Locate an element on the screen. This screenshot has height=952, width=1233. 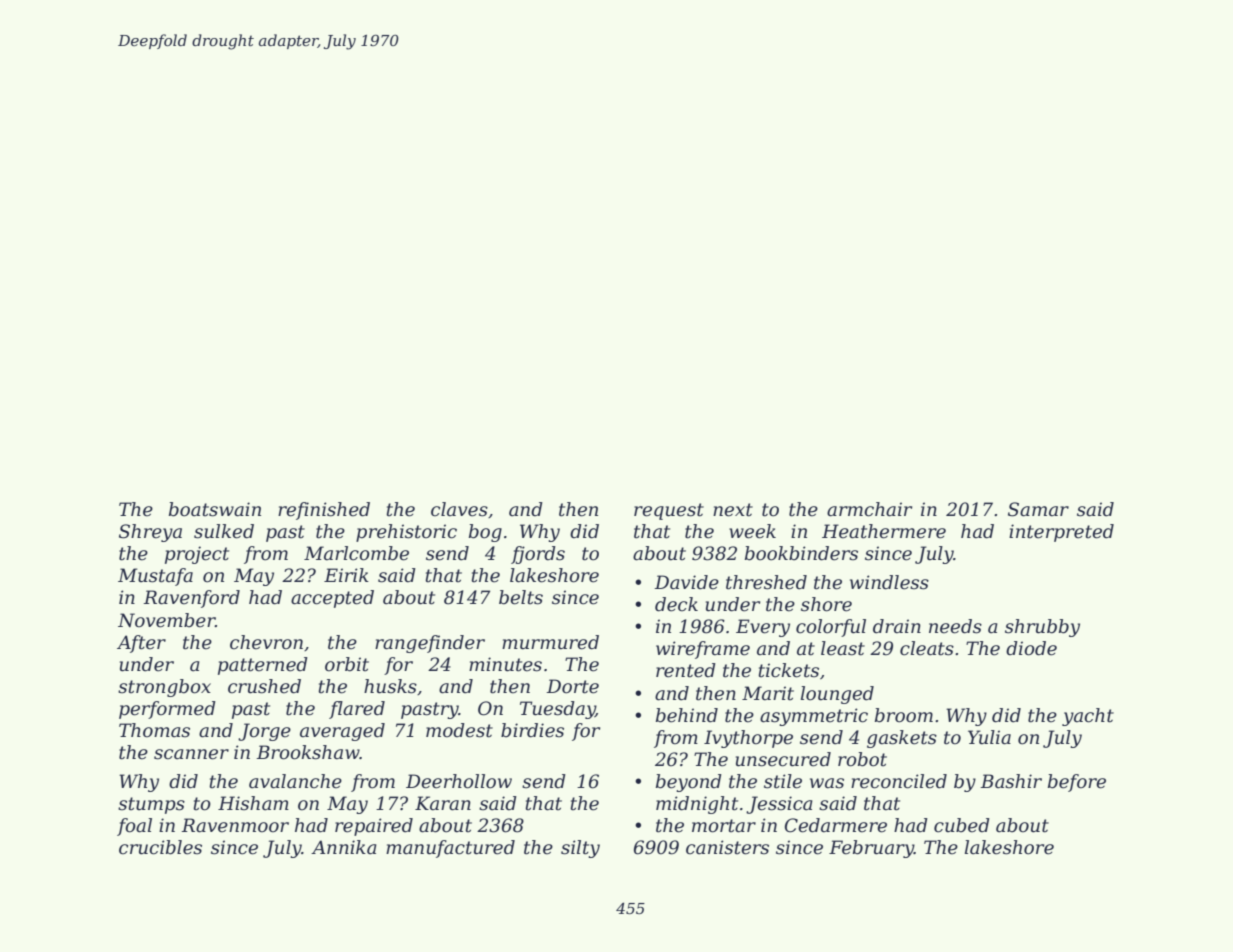
Dorte is located at coordinates (572, 686).
